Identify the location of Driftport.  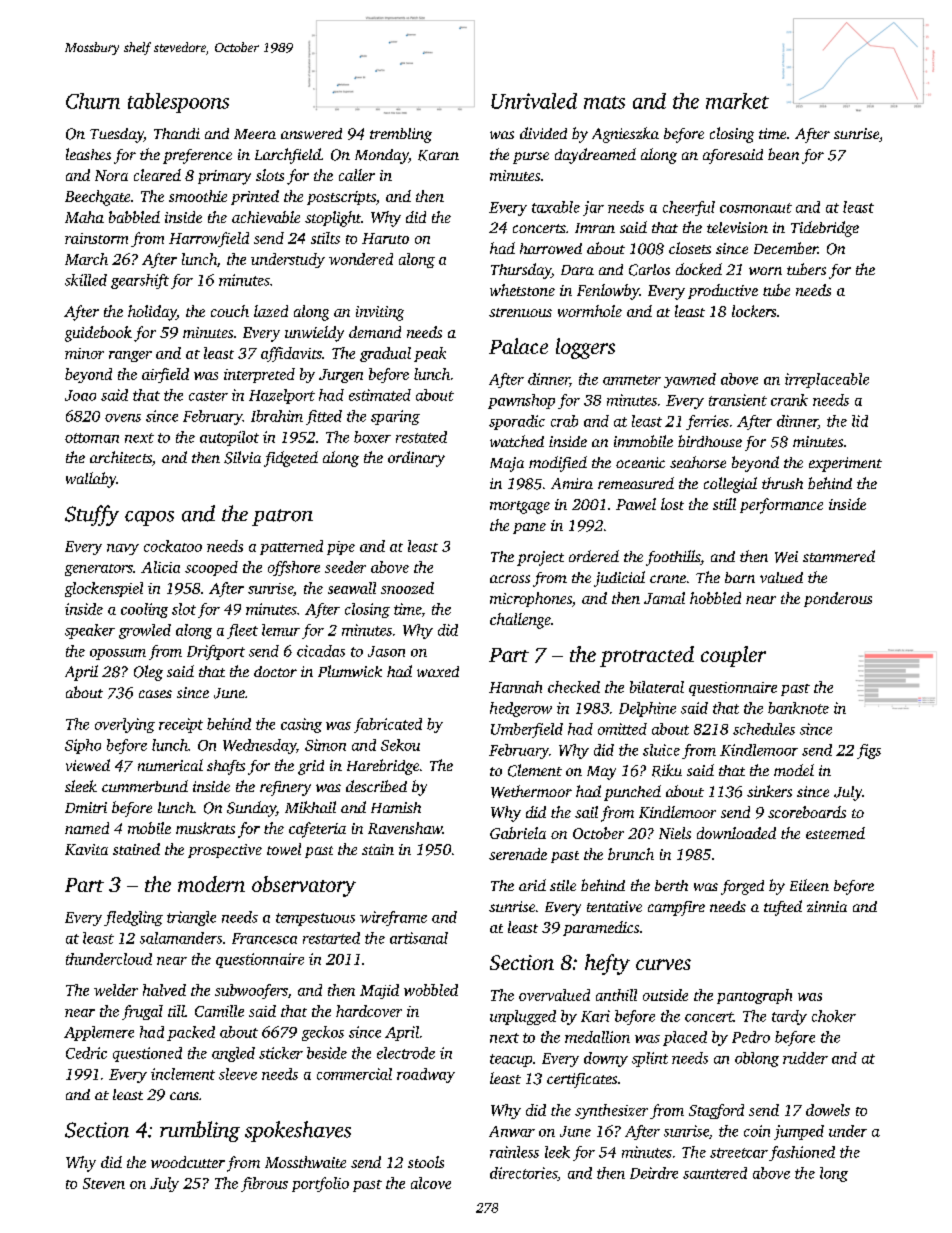
(216, 652).
